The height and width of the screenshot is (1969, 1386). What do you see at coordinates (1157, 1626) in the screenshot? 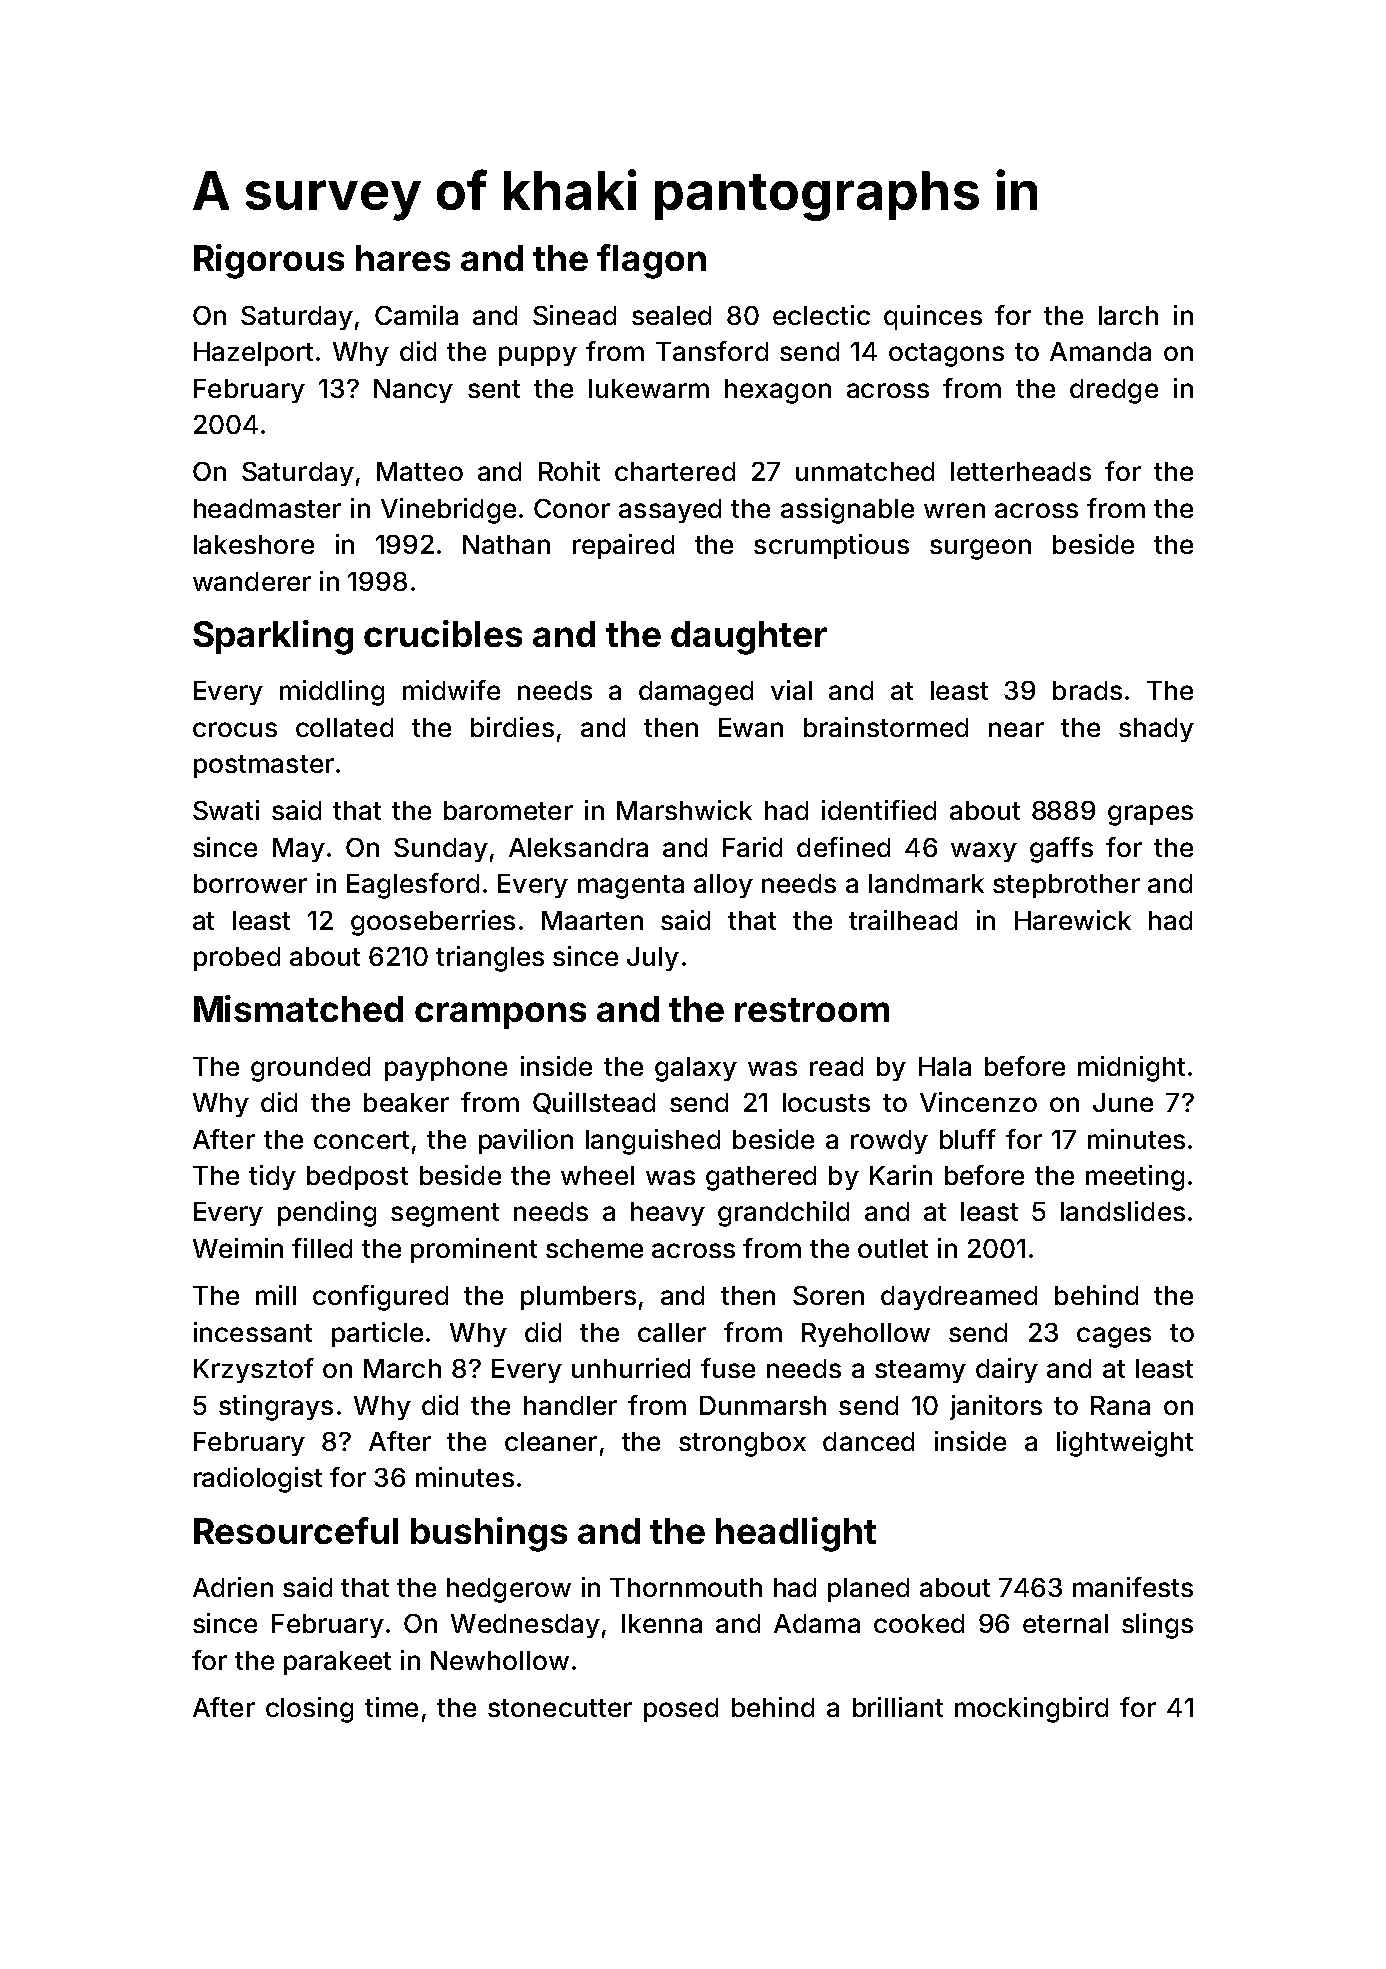
I see `slings` at bounding box center [1157, 1626].
